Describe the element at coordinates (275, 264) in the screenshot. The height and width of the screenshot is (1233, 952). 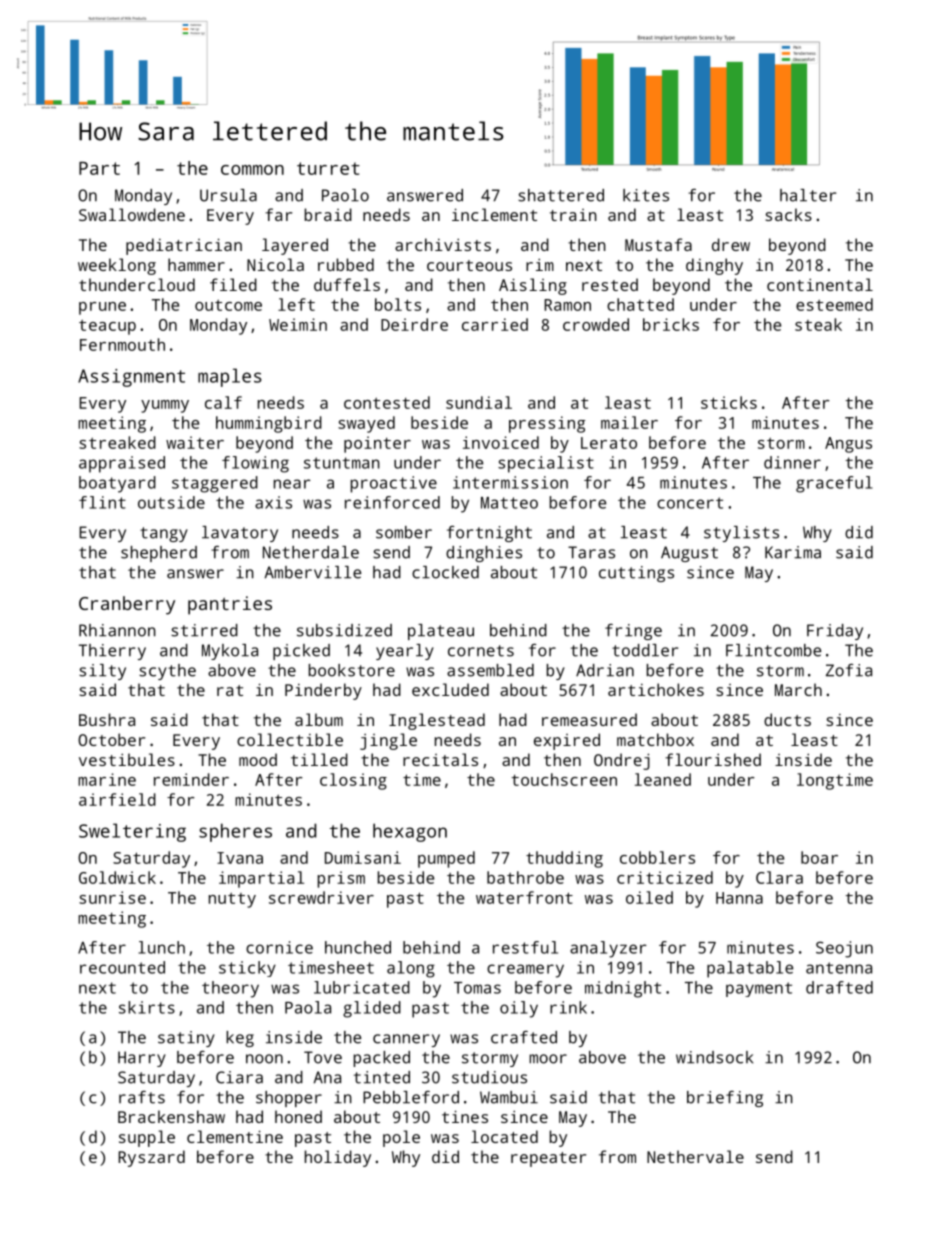
I see `Nicola` at that location.
